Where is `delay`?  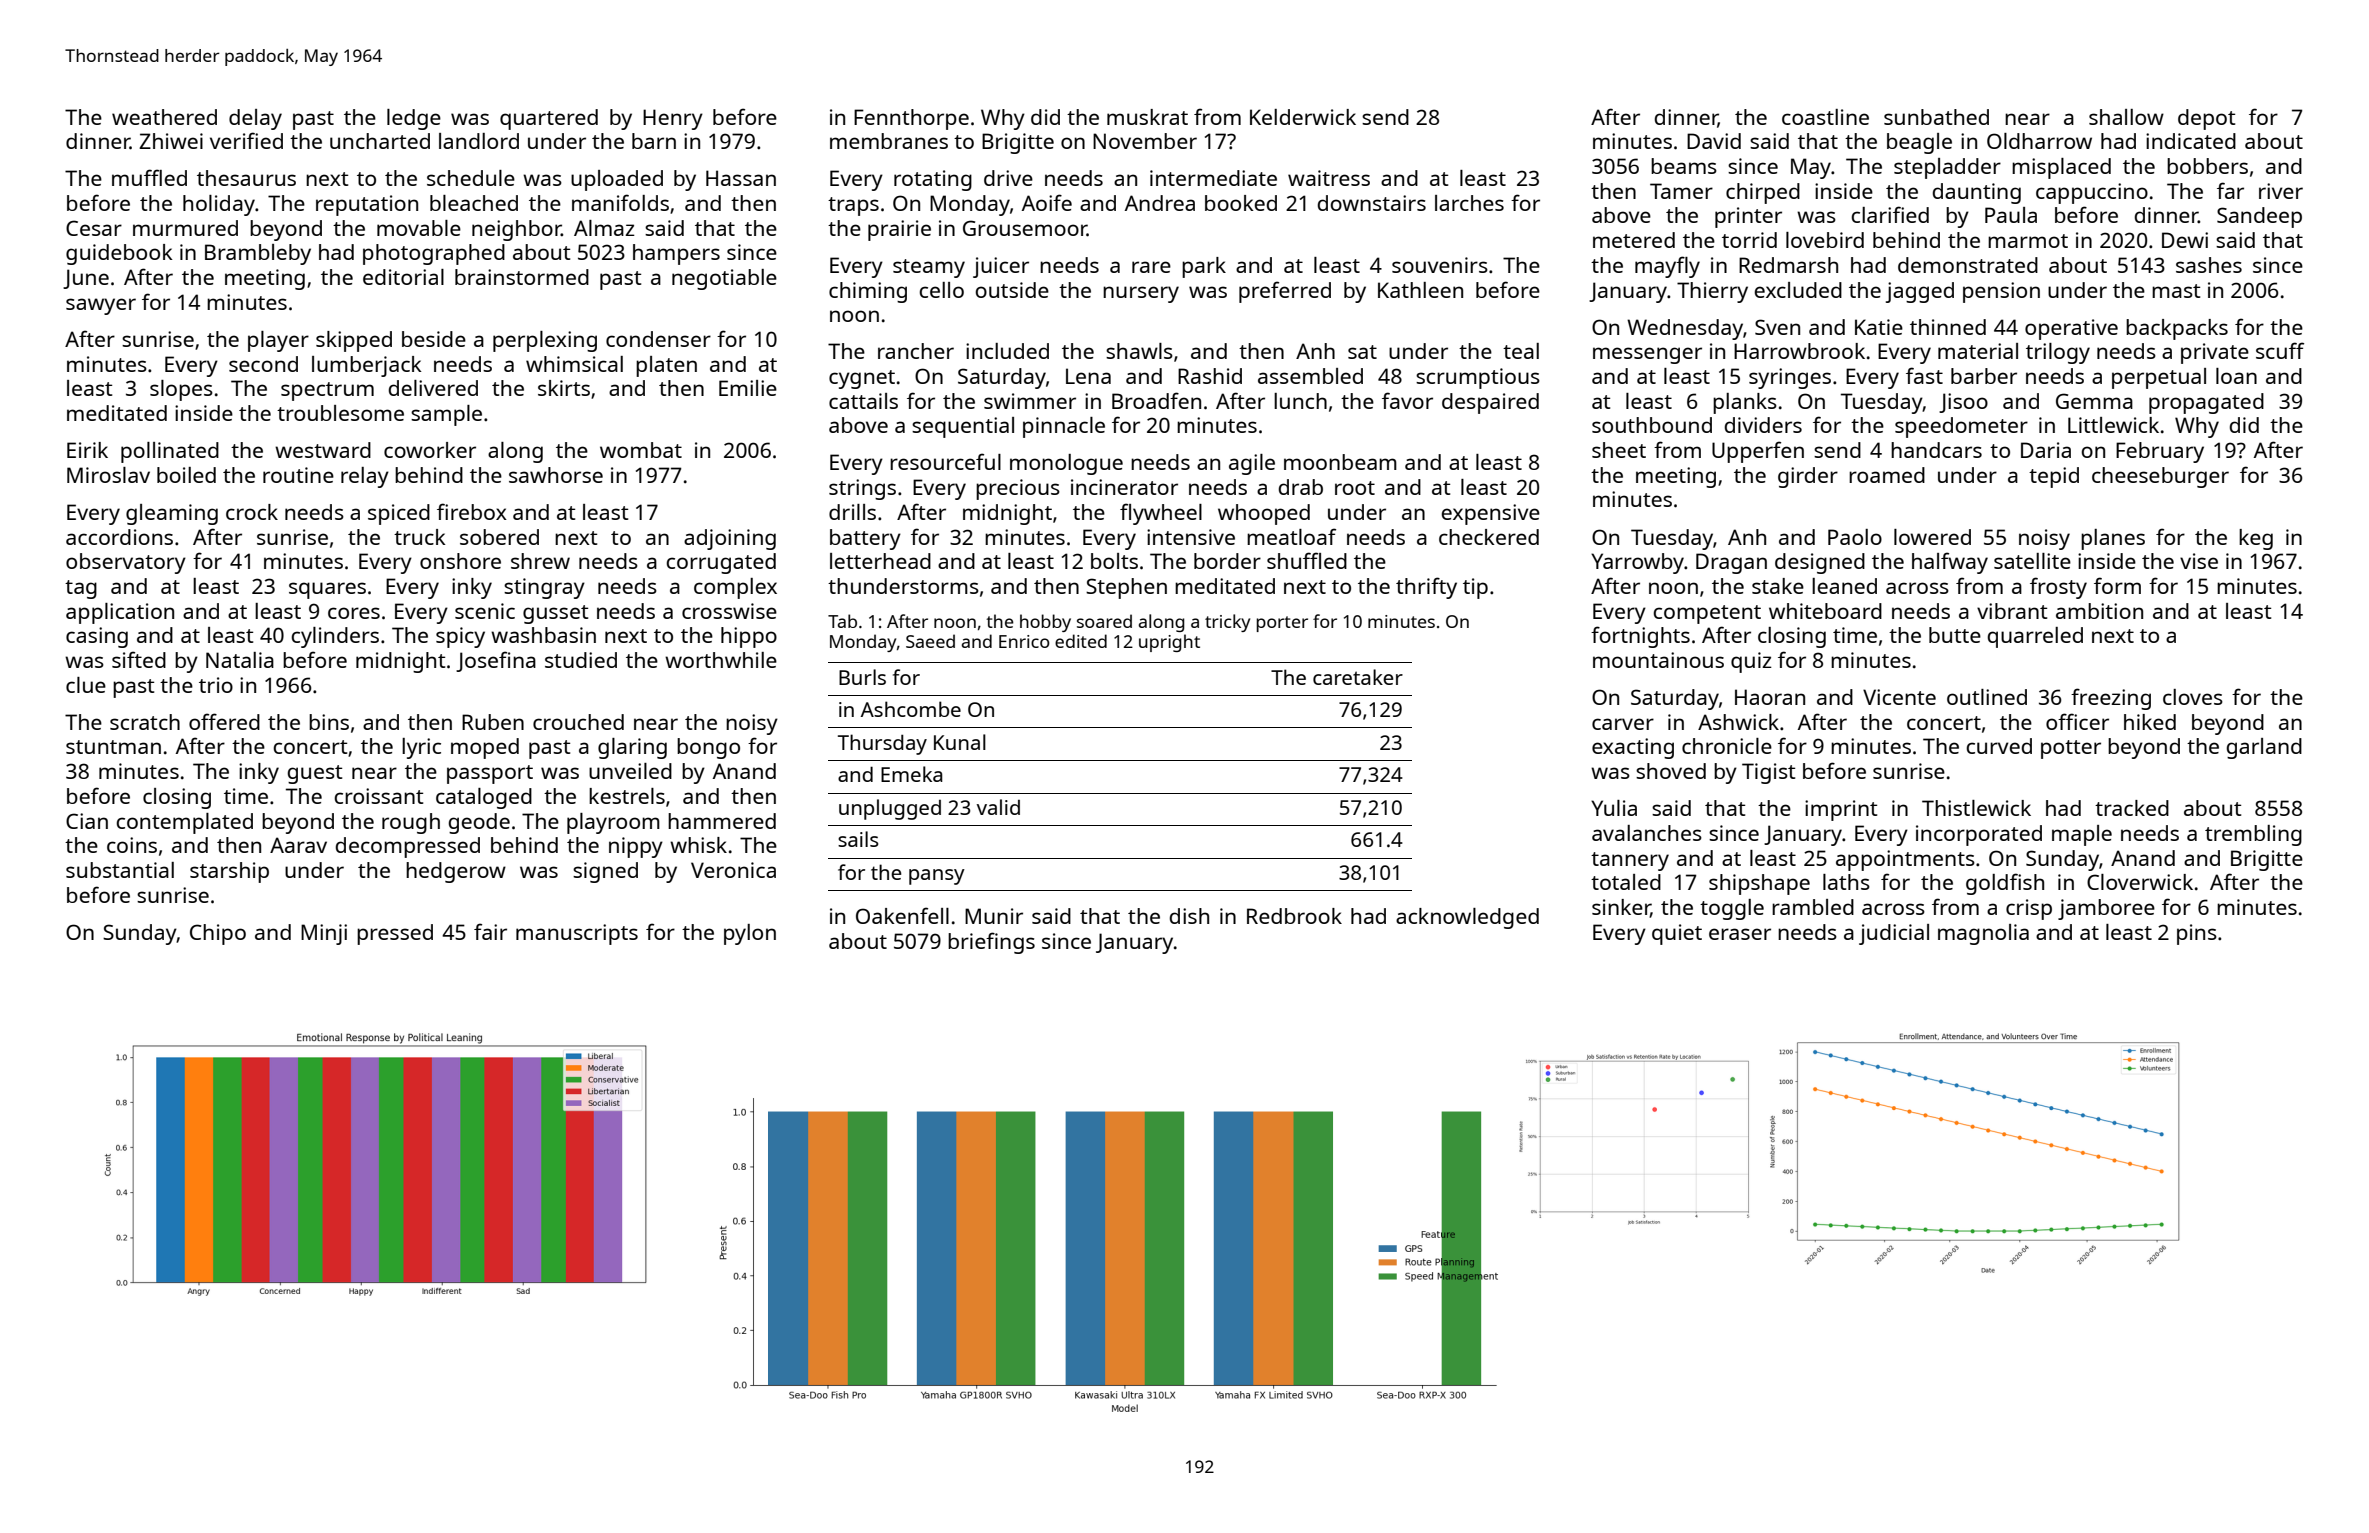
delay is located at coordinates (255, 119).
